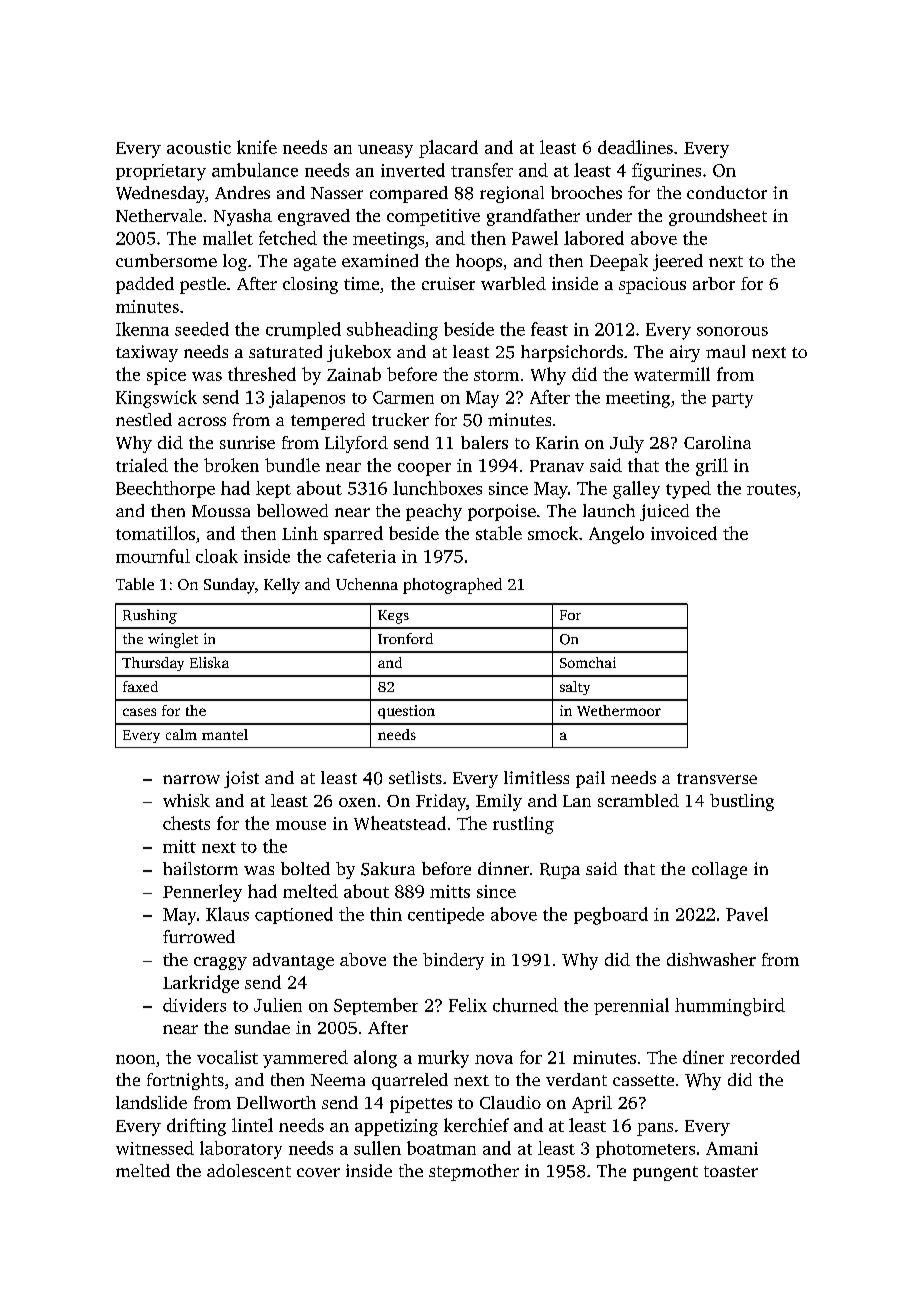 This document has height=1311, width=924. Describe the element at coordinates (503, 868) in the document. I see `dinner` at that location.
